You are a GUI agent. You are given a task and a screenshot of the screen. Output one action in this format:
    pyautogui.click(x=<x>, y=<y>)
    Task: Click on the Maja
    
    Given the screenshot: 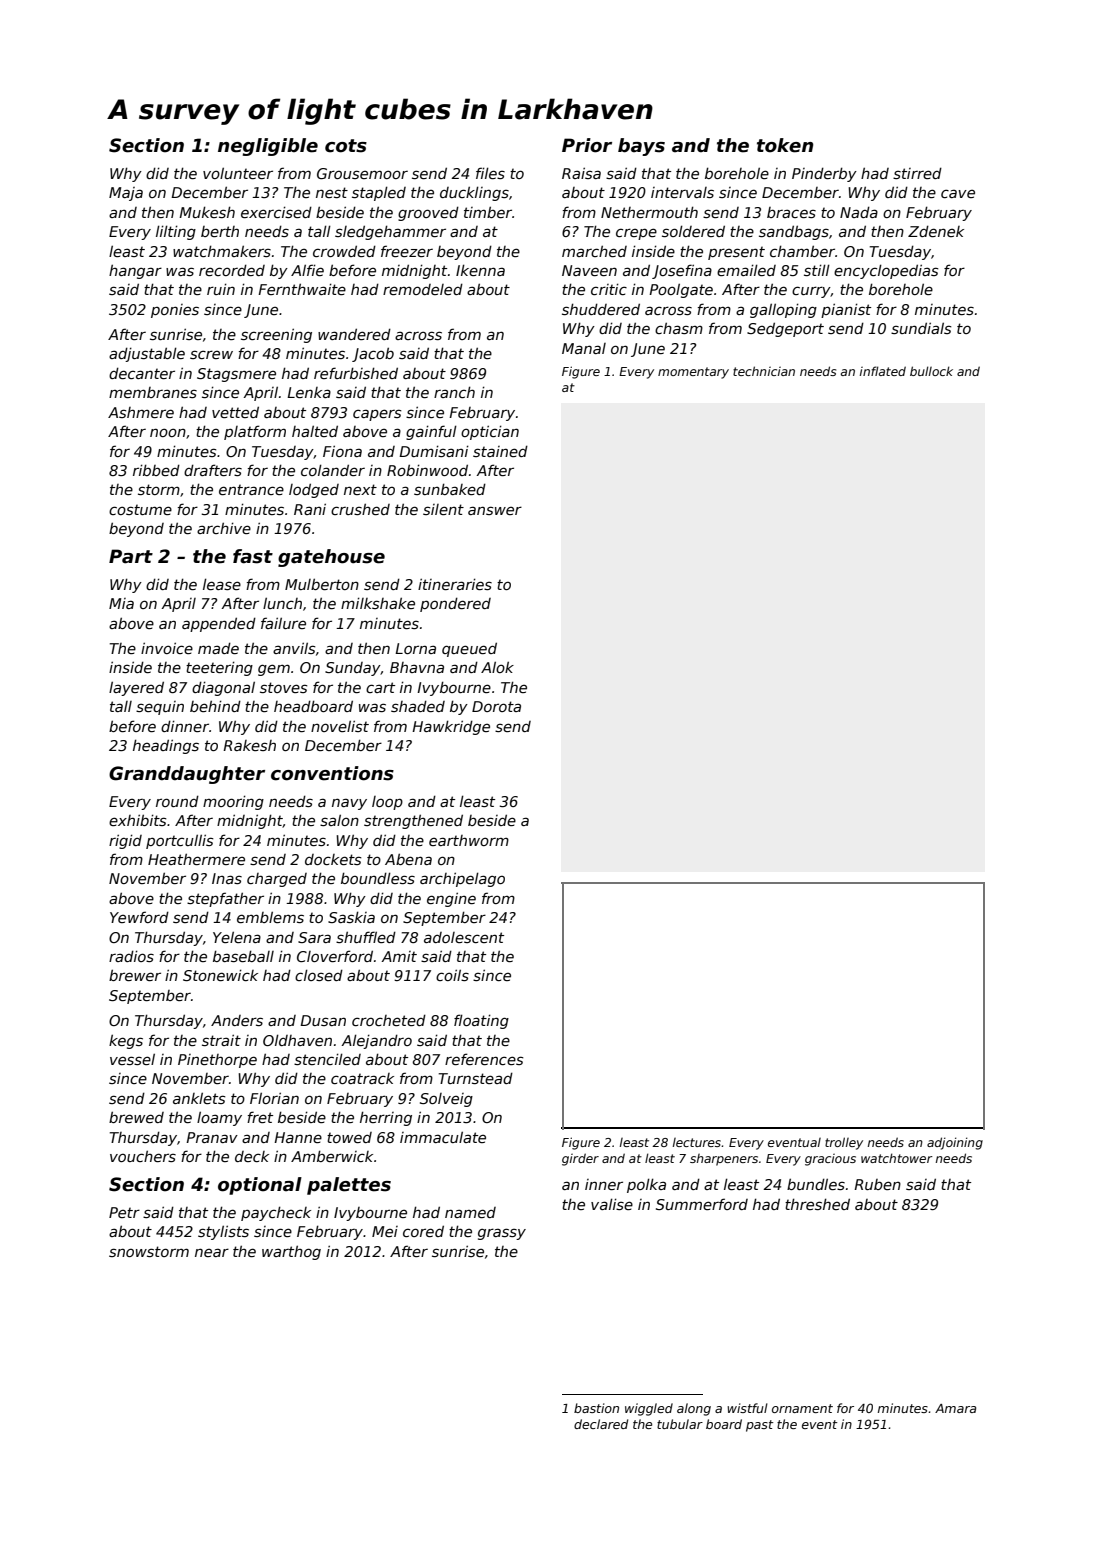 What is the action you would take?
    pyautogui.click(x=126, y=194)
